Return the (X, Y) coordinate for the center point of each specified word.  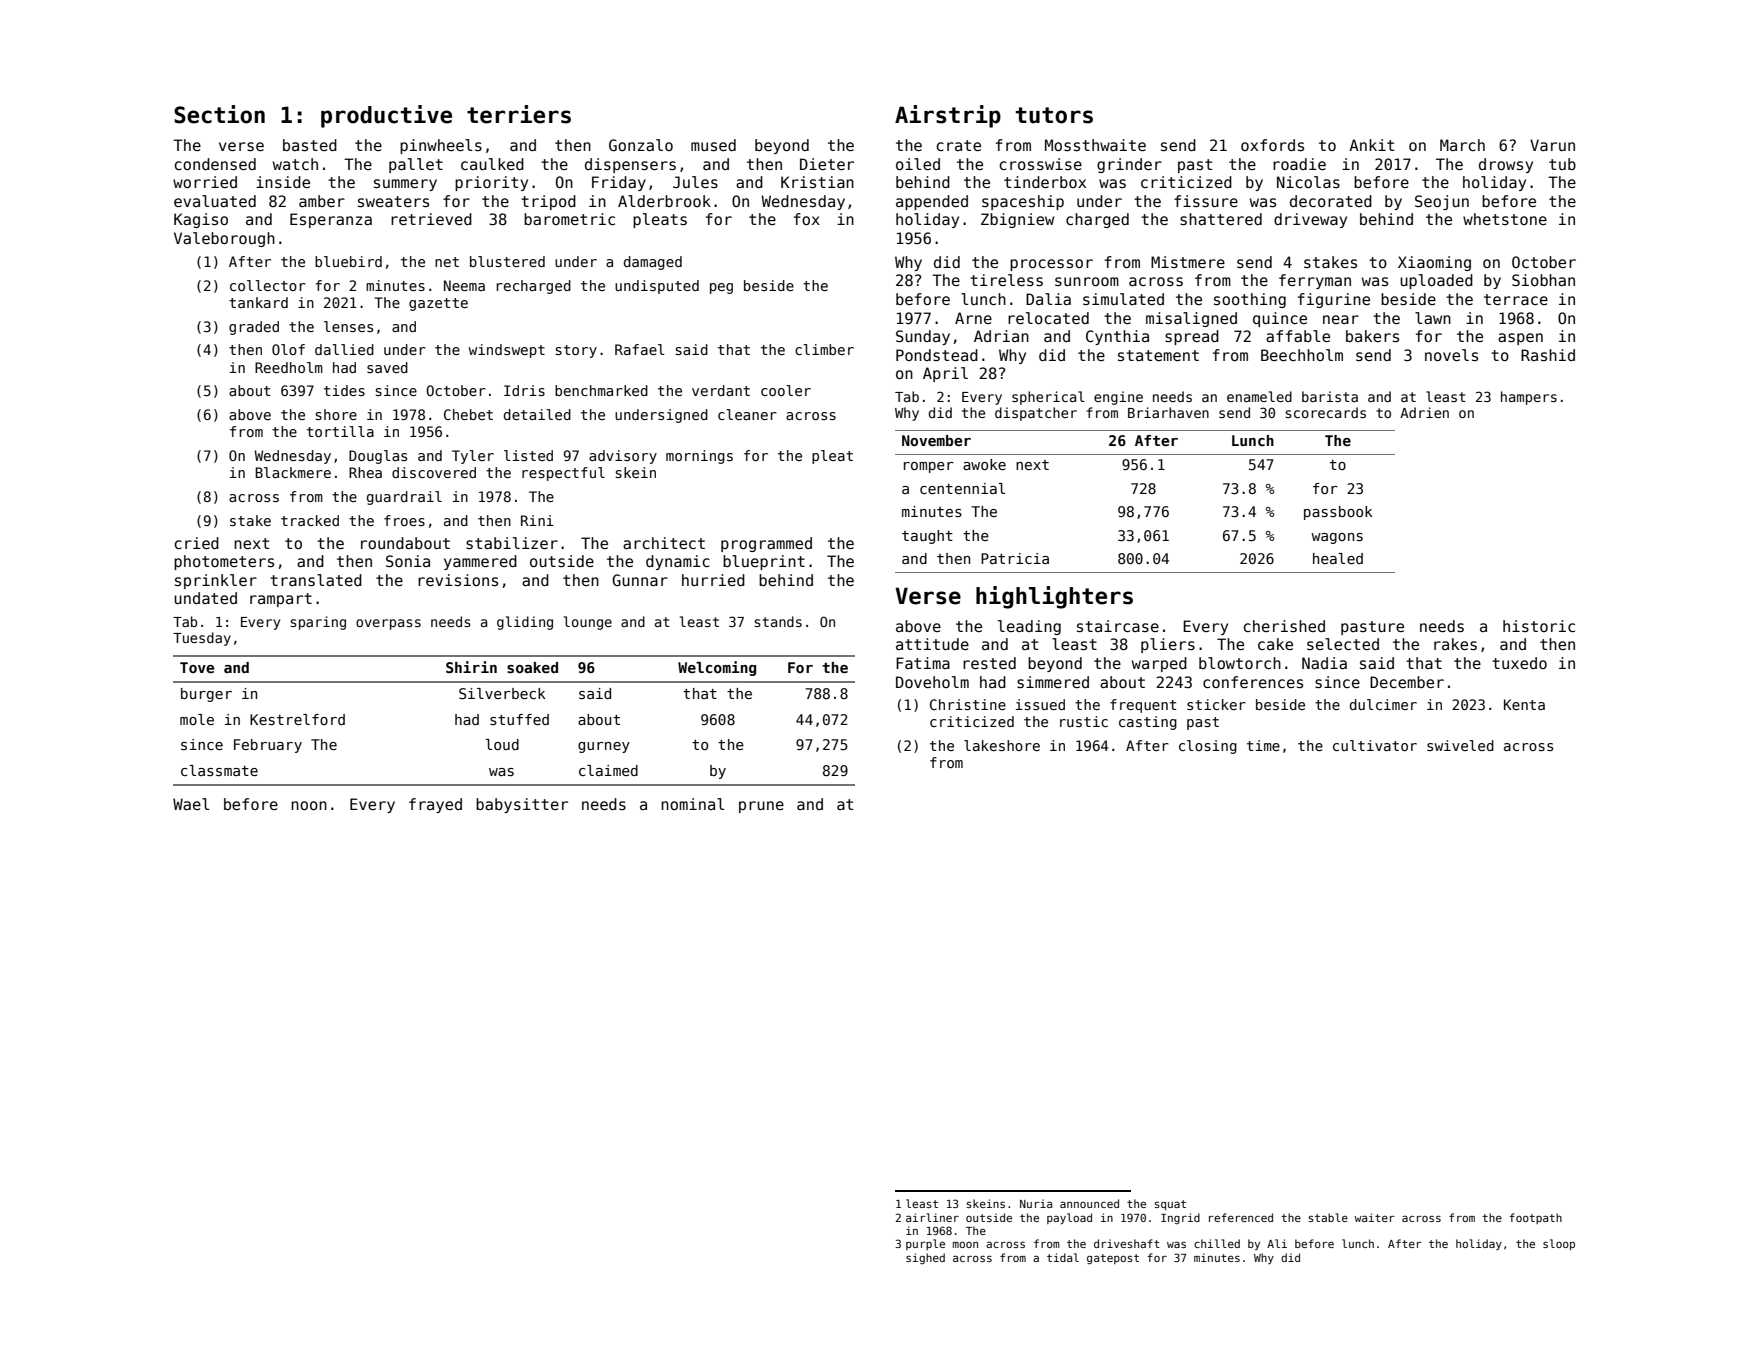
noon (309, 805)
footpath (1535, 1218)
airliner (932, 1217)
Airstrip (948, 116)
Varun (1552, 145)
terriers (519, 114)
